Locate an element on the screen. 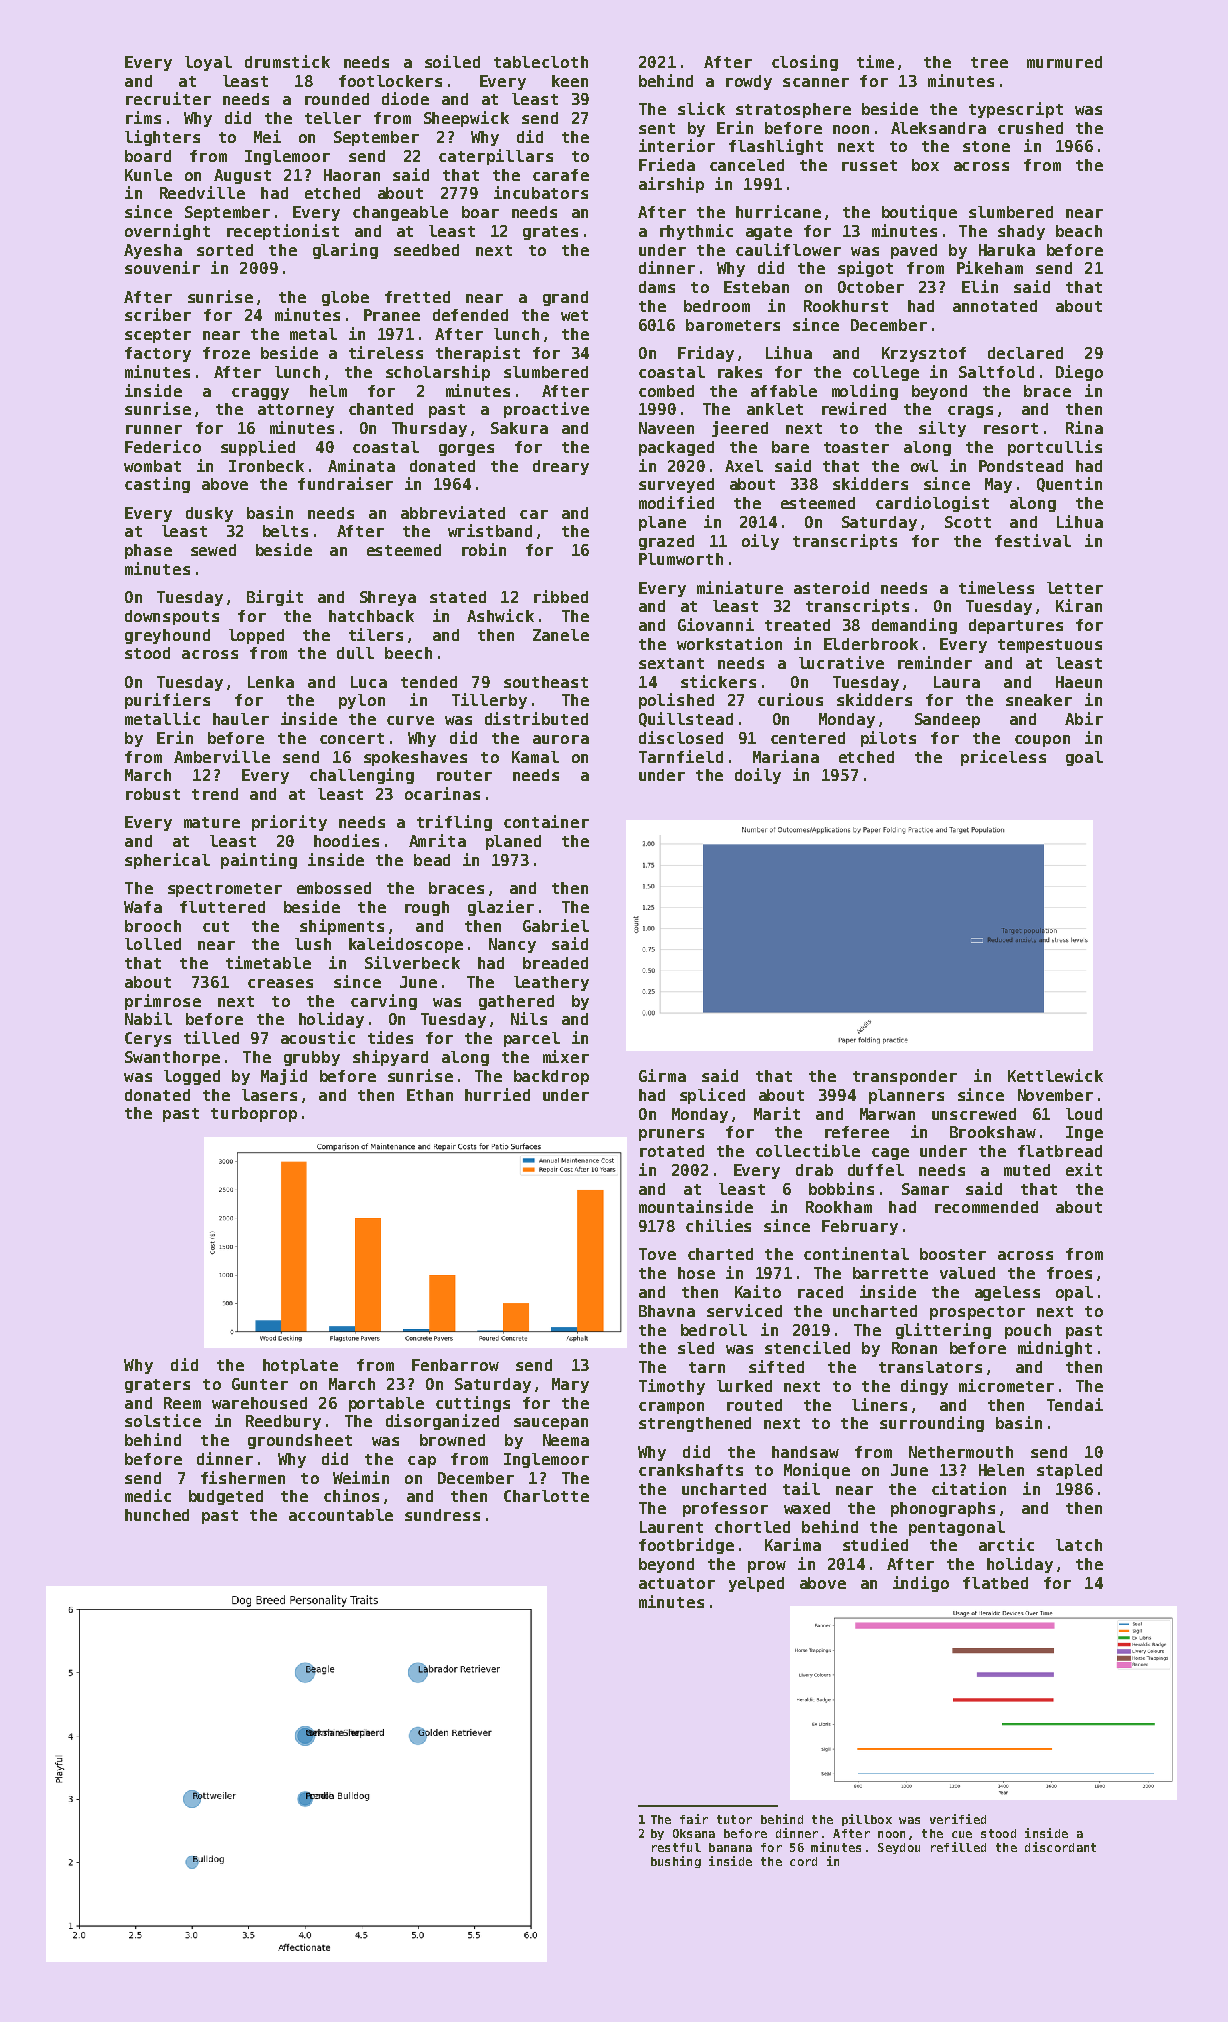  restful is located at coordinates (676, 1847).
